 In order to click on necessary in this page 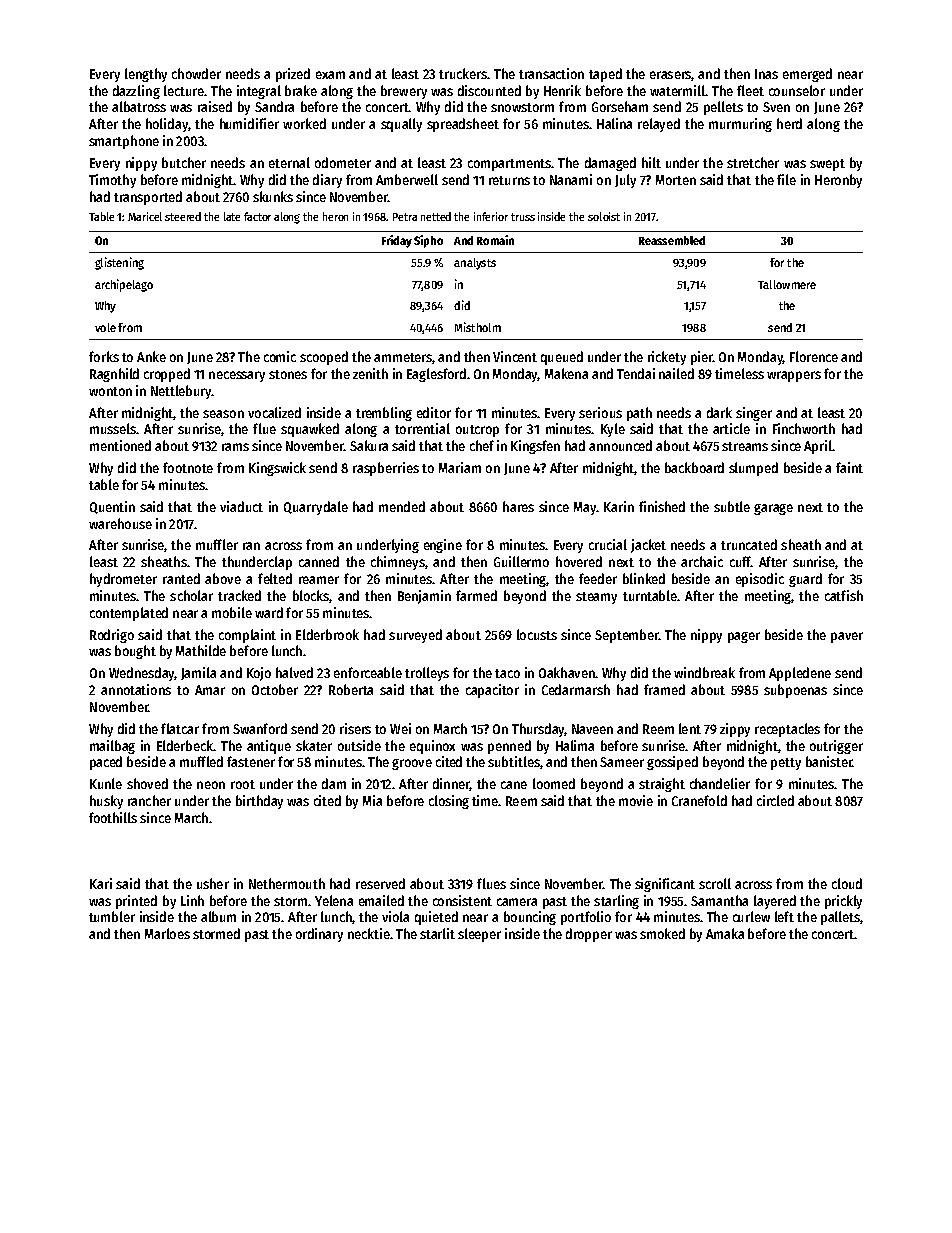, I will do `click(237, 376)`.
